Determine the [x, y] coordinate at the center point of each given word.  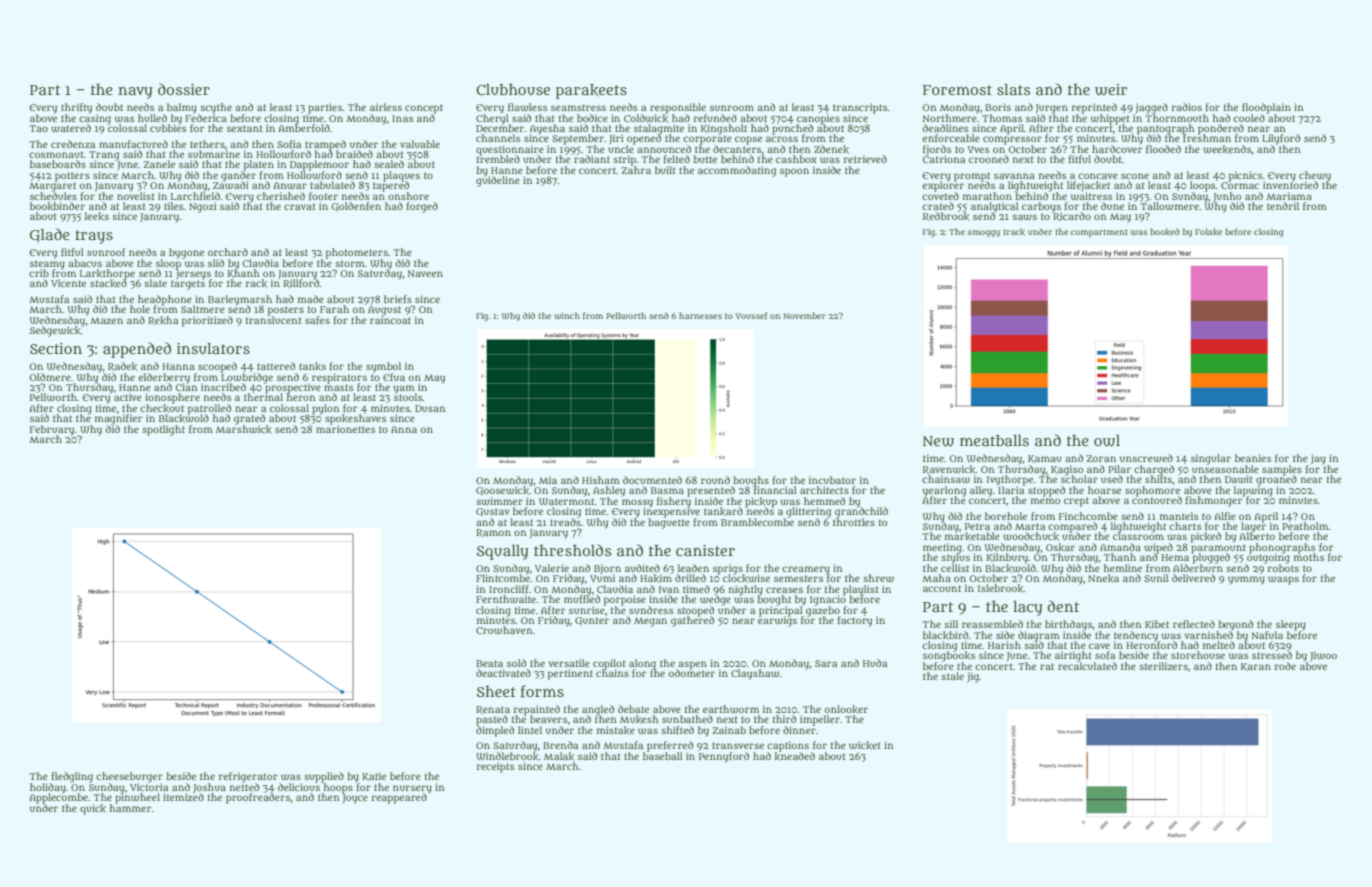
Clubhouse [513, 89]
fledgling [72, 777]
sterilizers [1164, 666]
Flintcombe [503, 578]
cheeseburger [129, 777]
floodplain [1266, 108]
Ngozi [202, 207]
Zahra [636, 170]
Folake [1208, 232]
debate [633, 709]
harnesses [700, 315]
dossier [184, 89]
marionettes [345, 429]
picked [1206, 537]
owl [1107, 441]
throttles [854, 522]
